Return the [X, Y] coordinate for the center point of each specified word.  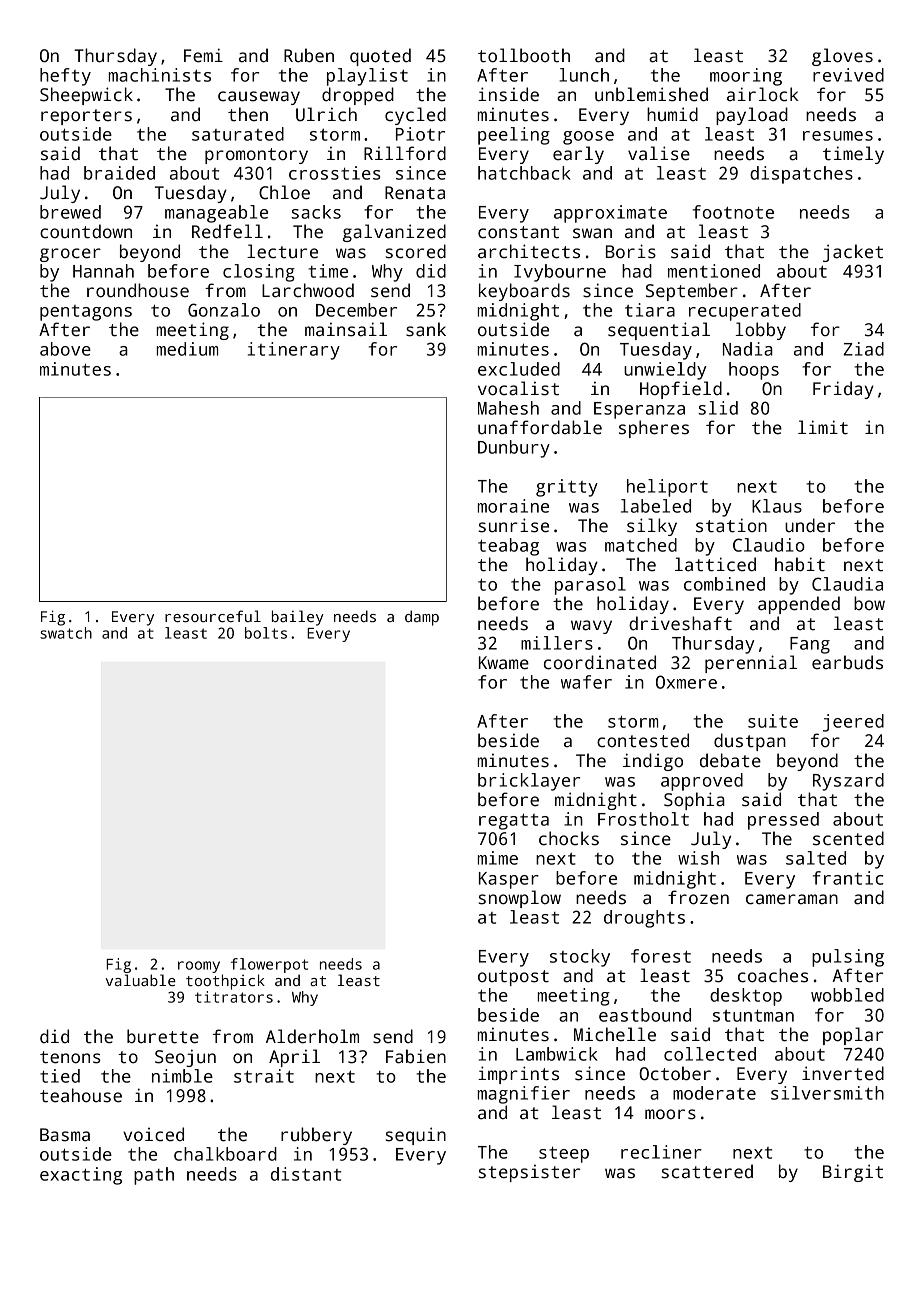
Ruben [309, 55]
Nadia [748, 349]
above [65, 349]
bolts [266, 633]
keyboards [524, 292]
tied [60, 1076]
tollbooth [524, 55]
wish [698, 858]
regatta [514, 821]
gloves [842, 57]
